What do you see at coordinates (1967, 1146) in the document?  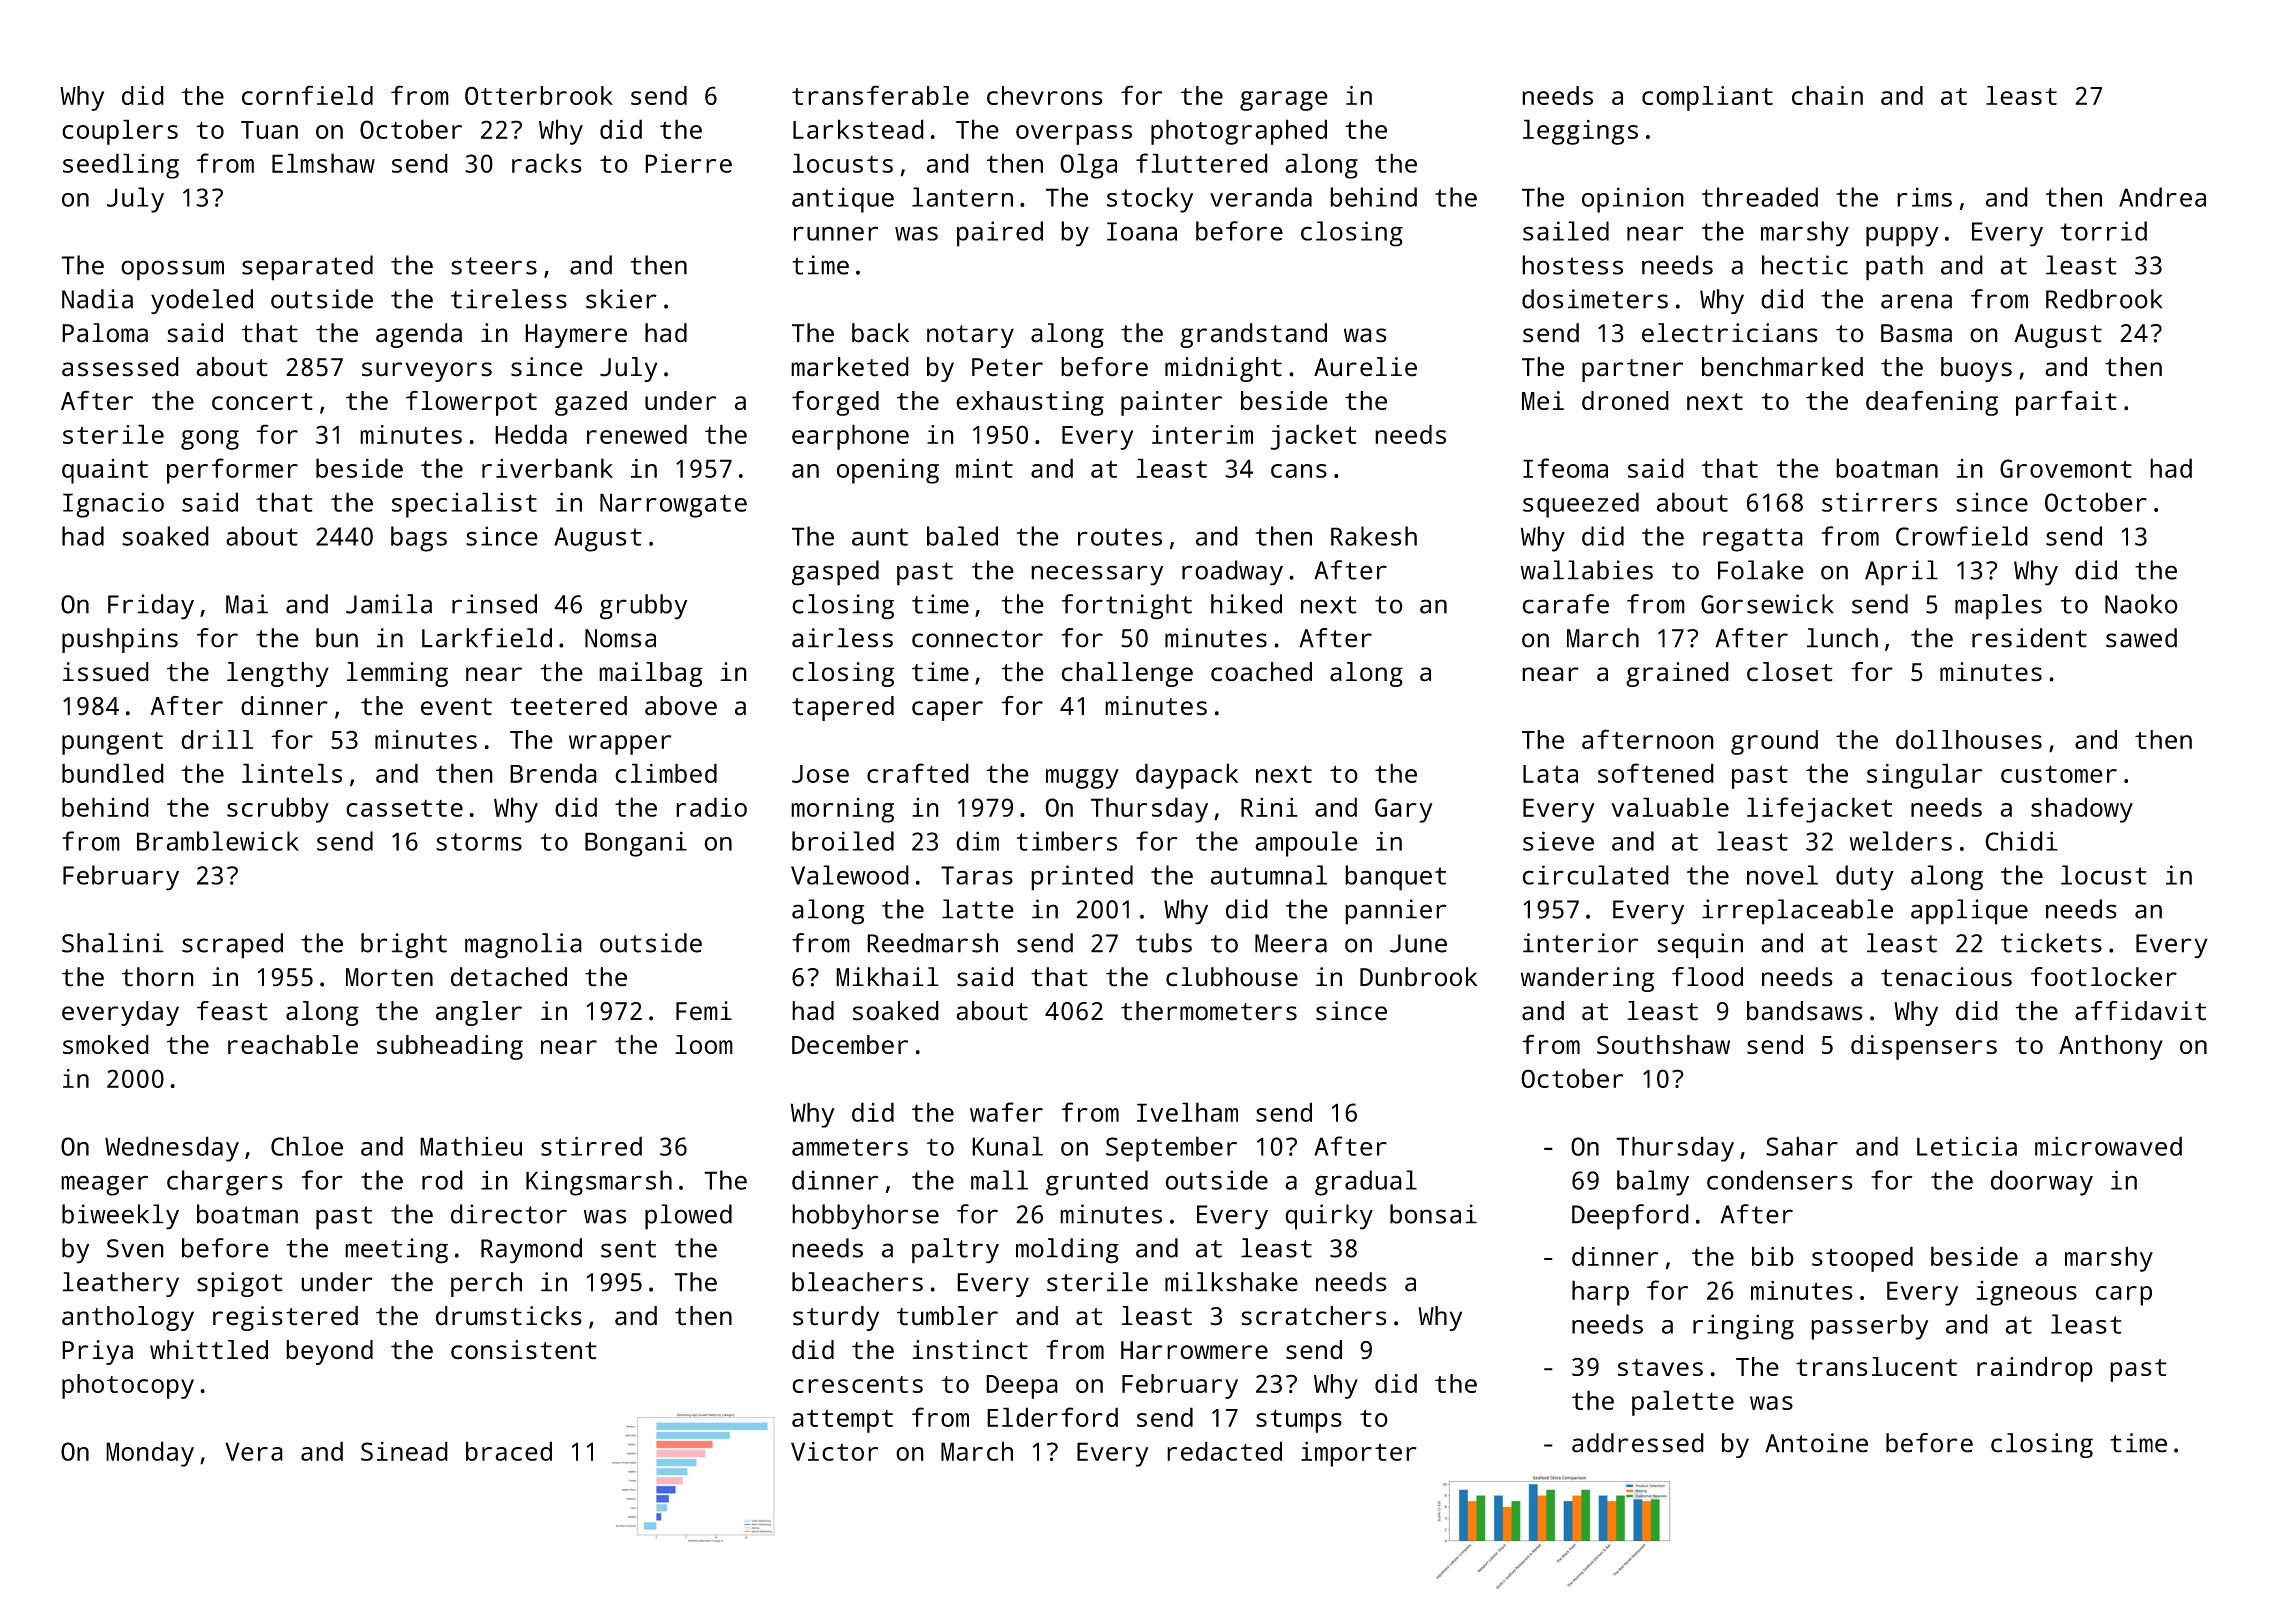 I see `Leticia` at bounding box center [1967, 1146].
